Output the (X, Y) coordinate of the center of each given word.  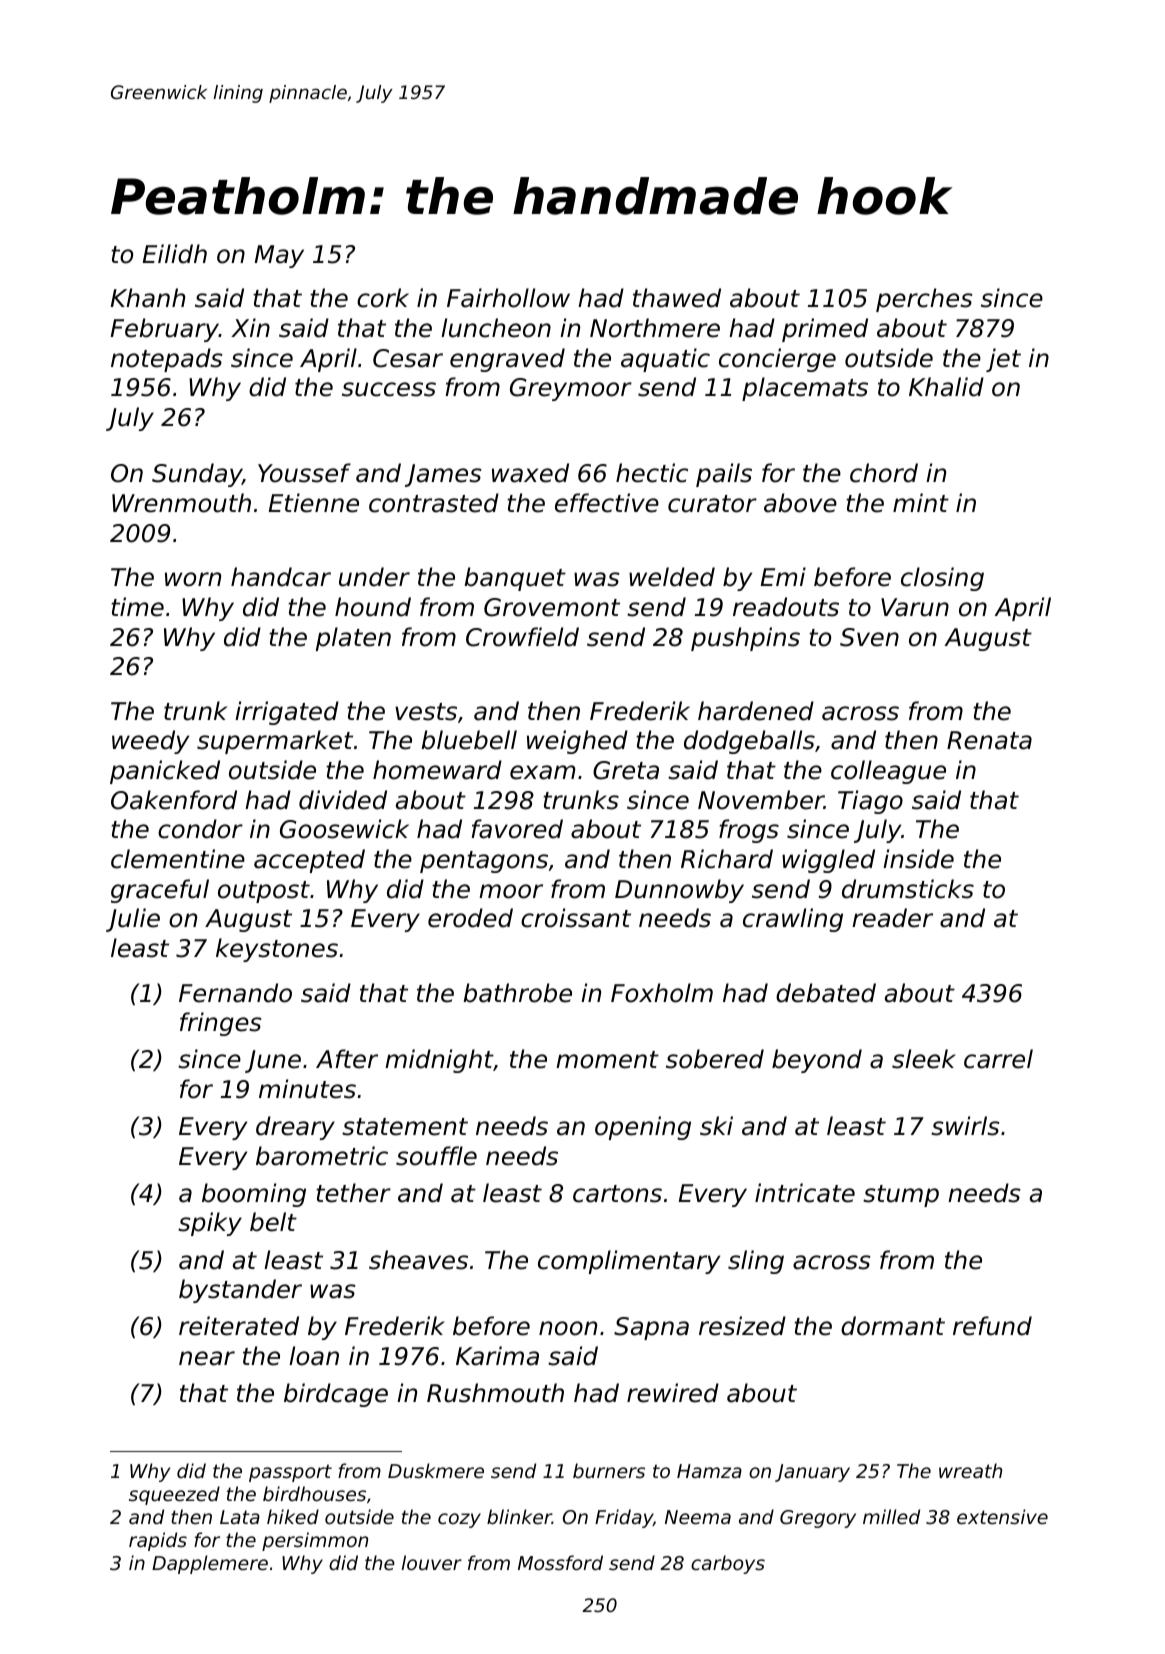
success (389, 389)
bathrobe (517, 993)
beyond (817, 1061)
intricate (805, 1193)
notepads (167, 360)
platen (353, 639)
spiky (210, 1224)
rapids (158, 1541)
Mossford (560, 1562)
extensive (1002, 1516)
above (800, 503)
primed (825, 330)
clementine (178, 859)
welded (672, 577)
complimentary (629, 1262)
